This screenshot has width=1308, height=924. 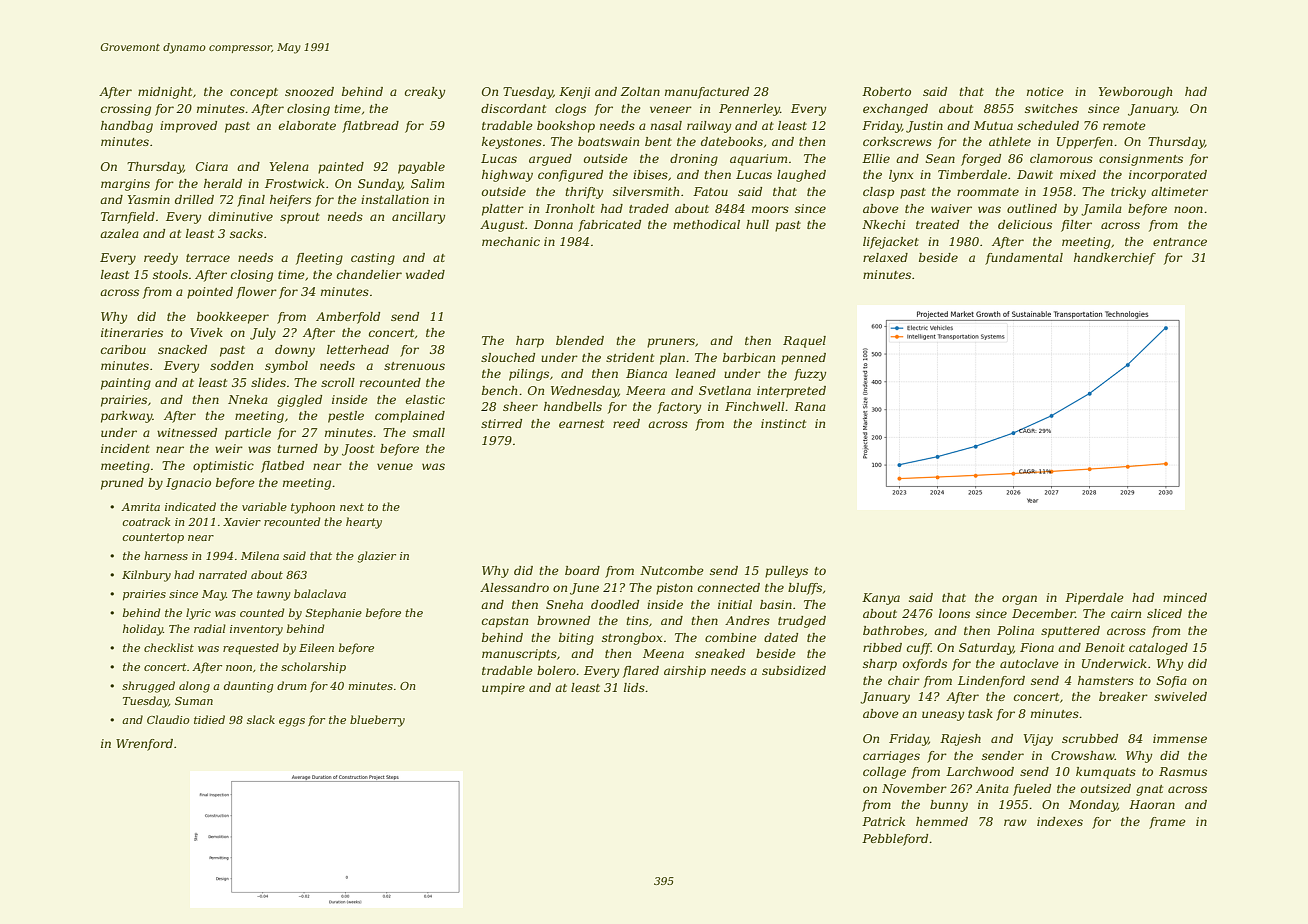 I want to click on minced, so click(x=1185, y=597).
